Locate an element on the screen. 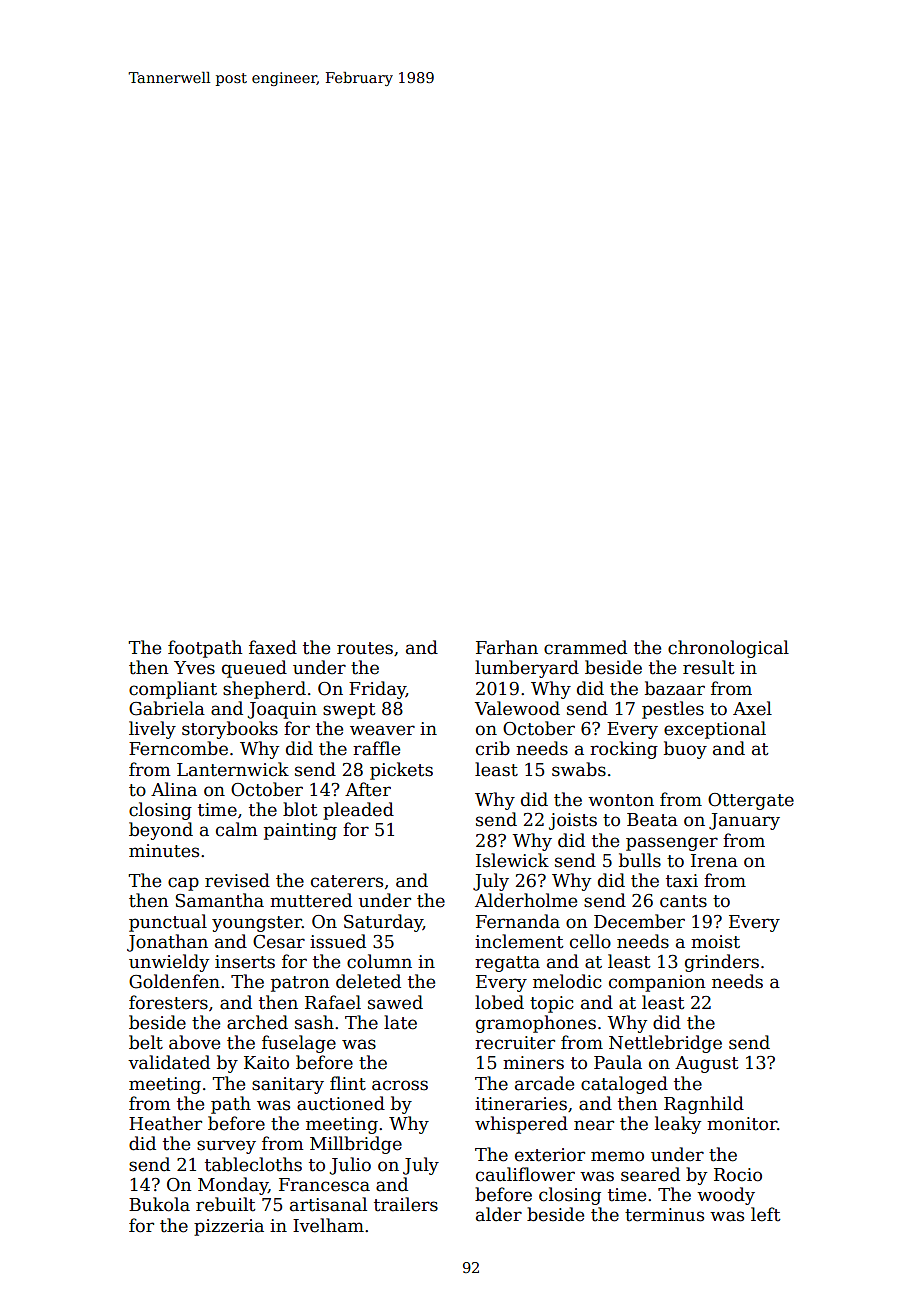 This screenshot has height=1311, width=924. survey is located at coordinates (226, 1147).
